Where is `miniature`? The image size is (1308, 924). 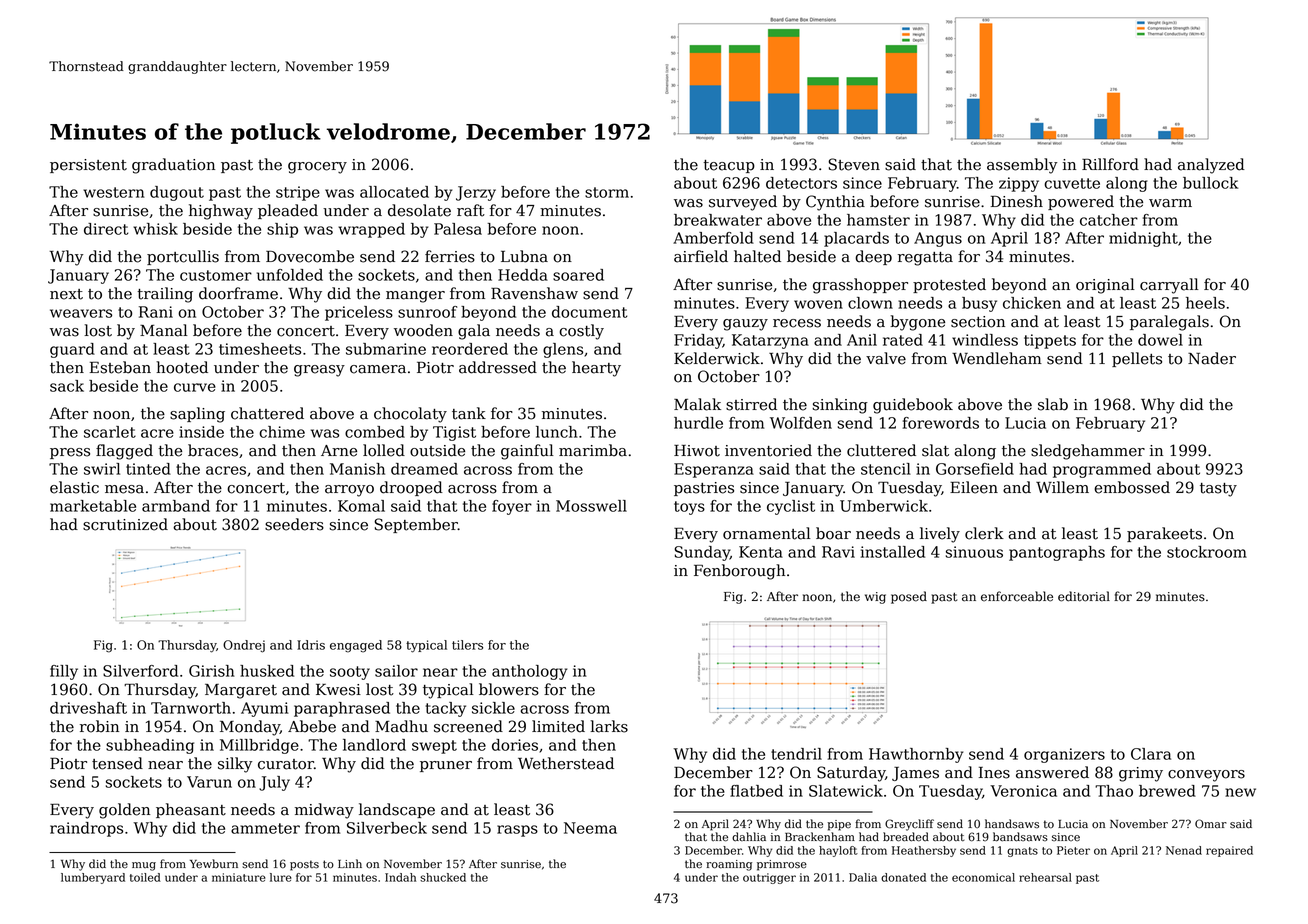 miniature is located at coordinates (238, 877).
